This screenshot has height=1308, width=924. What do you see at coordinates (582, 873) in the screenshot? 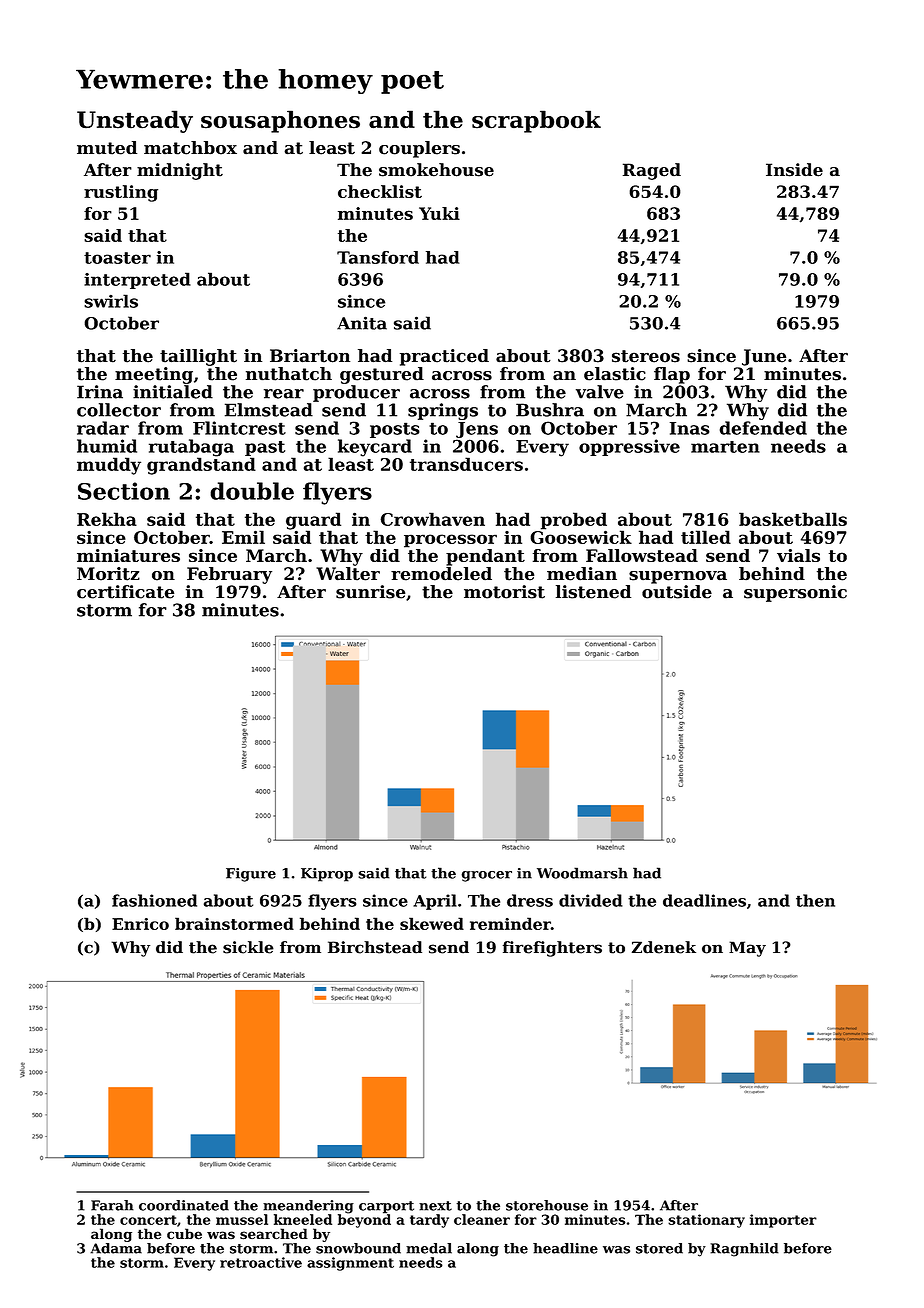
I see `Woodmarsh` at bounding box center [582, 873].
